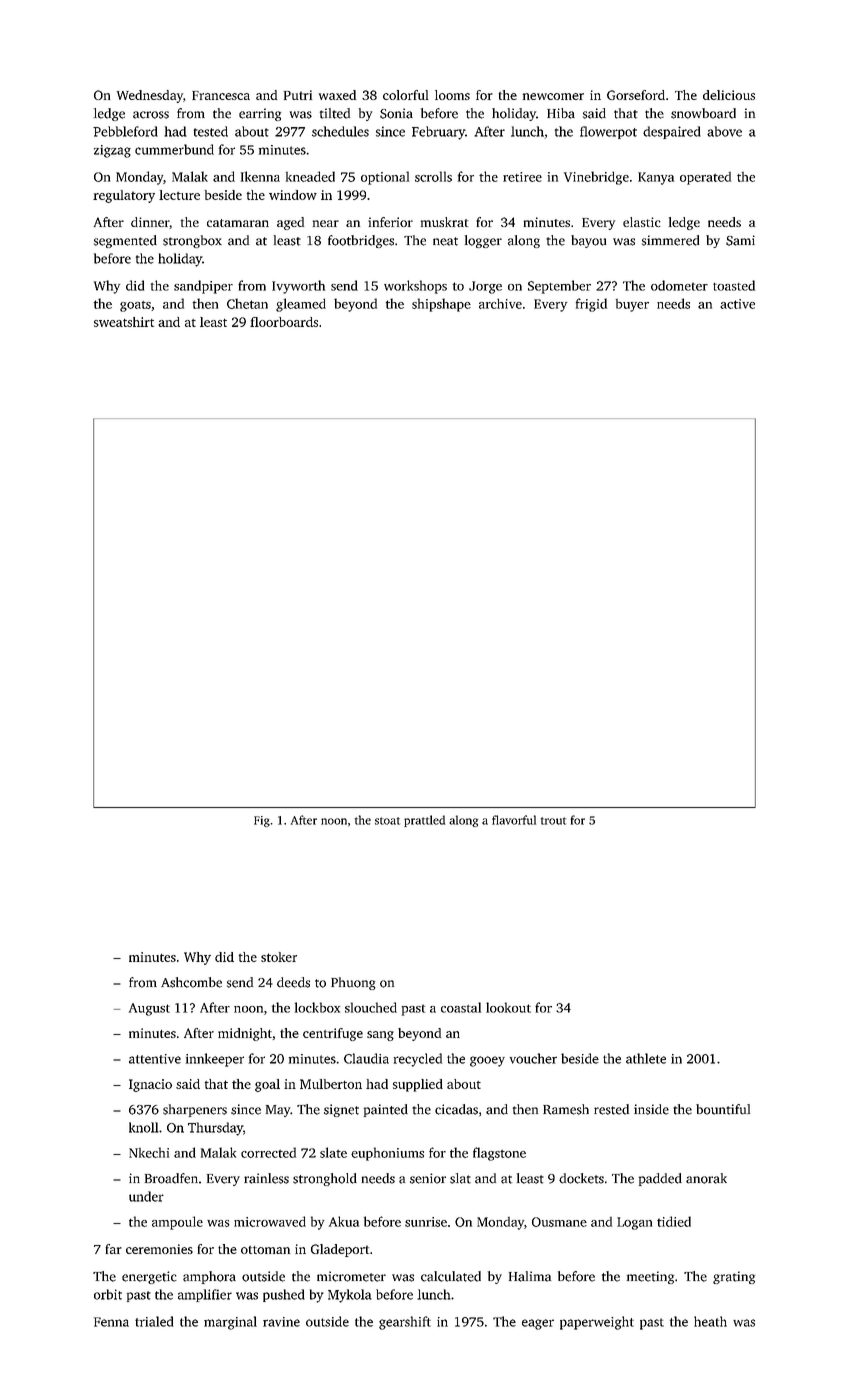 The image size is (849, 1400). Describe the element at coordinates (424, 821) in the screenshot. I see `prattled` at that location.
